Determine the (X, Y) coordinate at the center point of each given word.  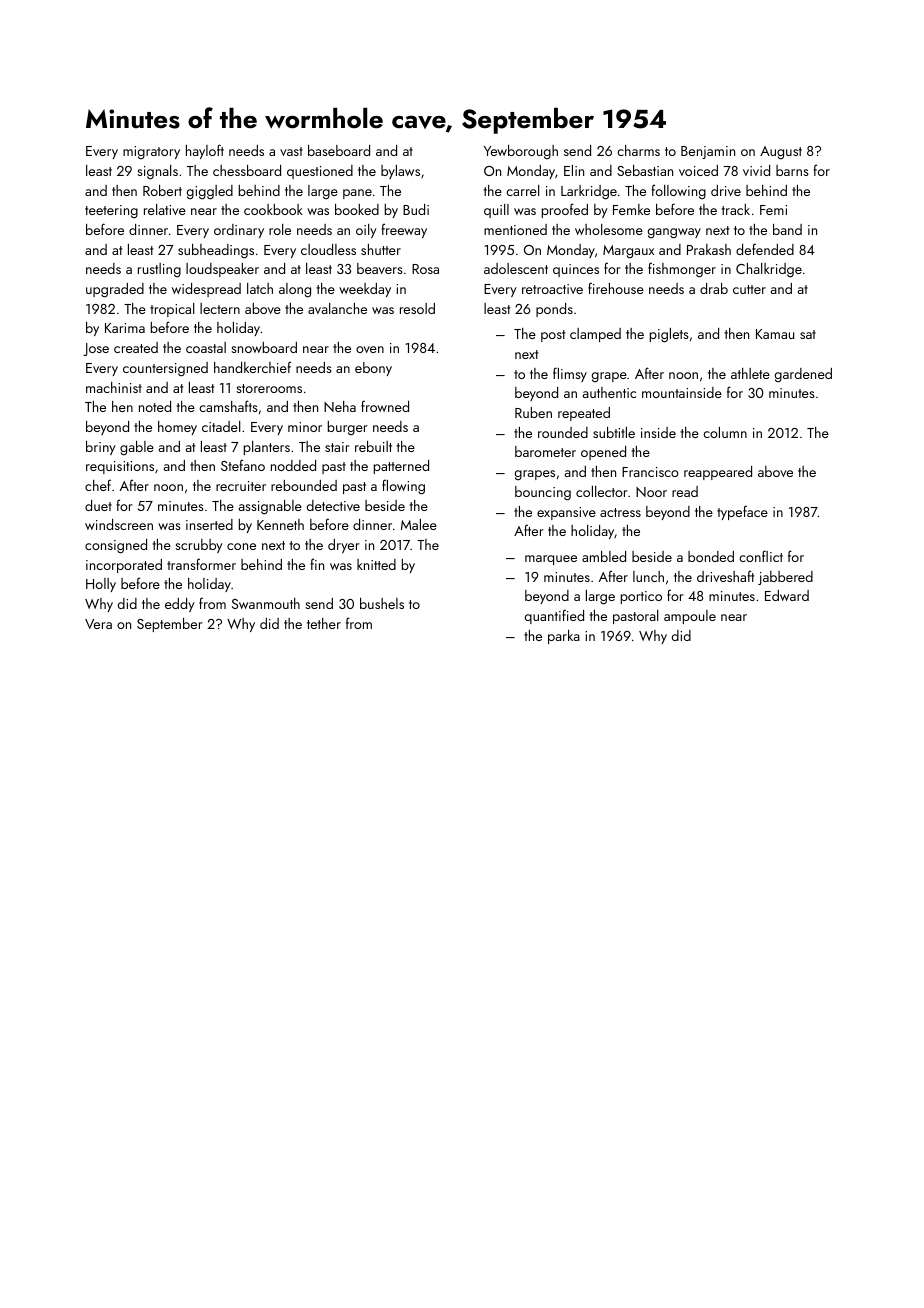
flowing (403, 487)
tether (324, 623)
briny (101, 448)
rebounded (304, 485)
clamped (595, 335)
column (725, 432)
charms (638, 150)
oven (370, 349)
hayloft (205, 151)
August (781, 153)
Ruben (533, 412)
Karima (125, 328)
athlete (750, 373)
